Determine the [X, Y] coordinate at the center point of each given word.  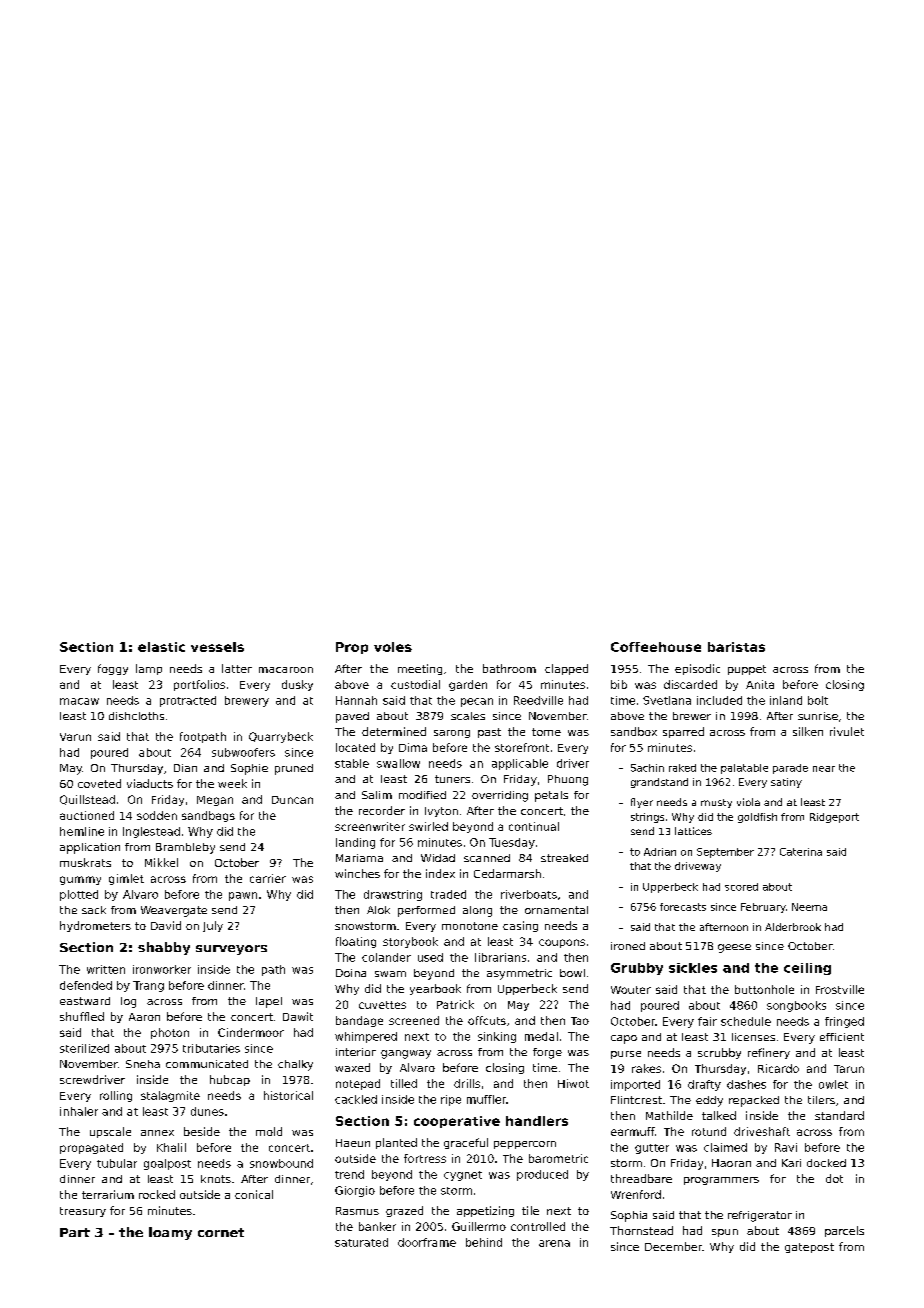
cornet [221, 1232]
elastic [161, 647]
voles [393, 647]
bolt [818, 700]
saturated [361, 1242]
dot [834, 1178]
